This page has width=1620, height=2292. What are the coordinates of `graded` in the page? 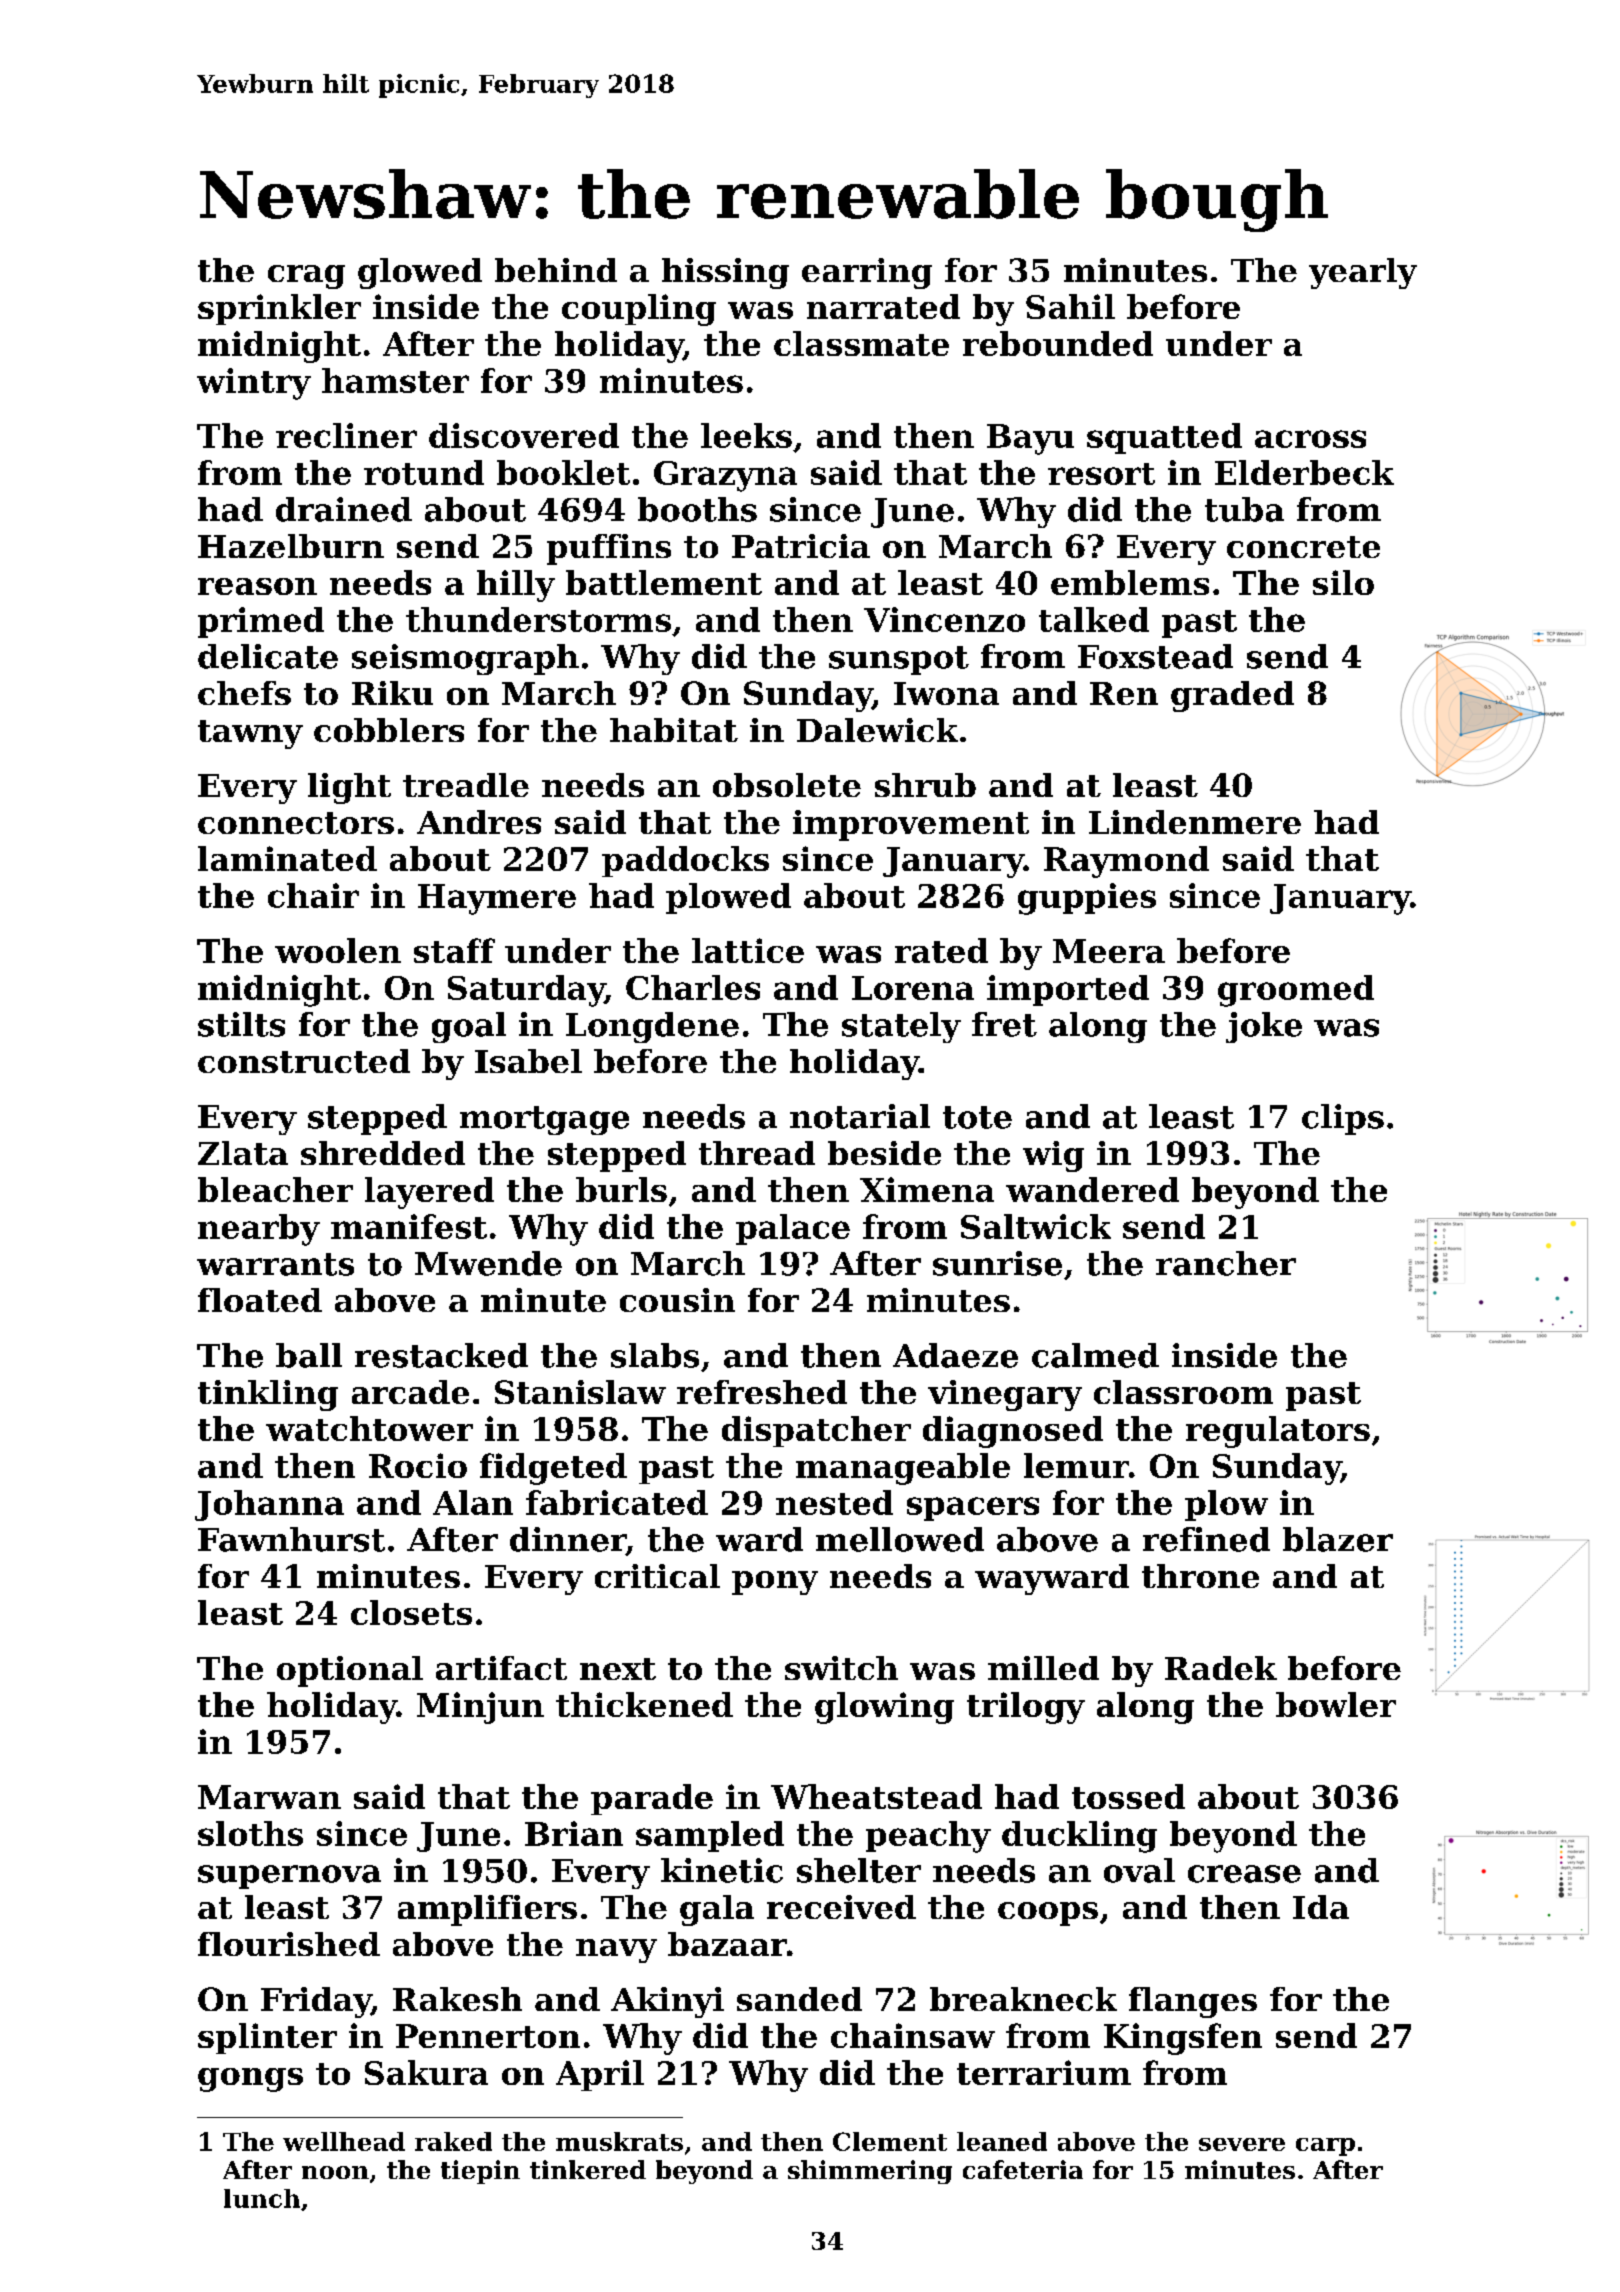 It's located at (1232, 696).
